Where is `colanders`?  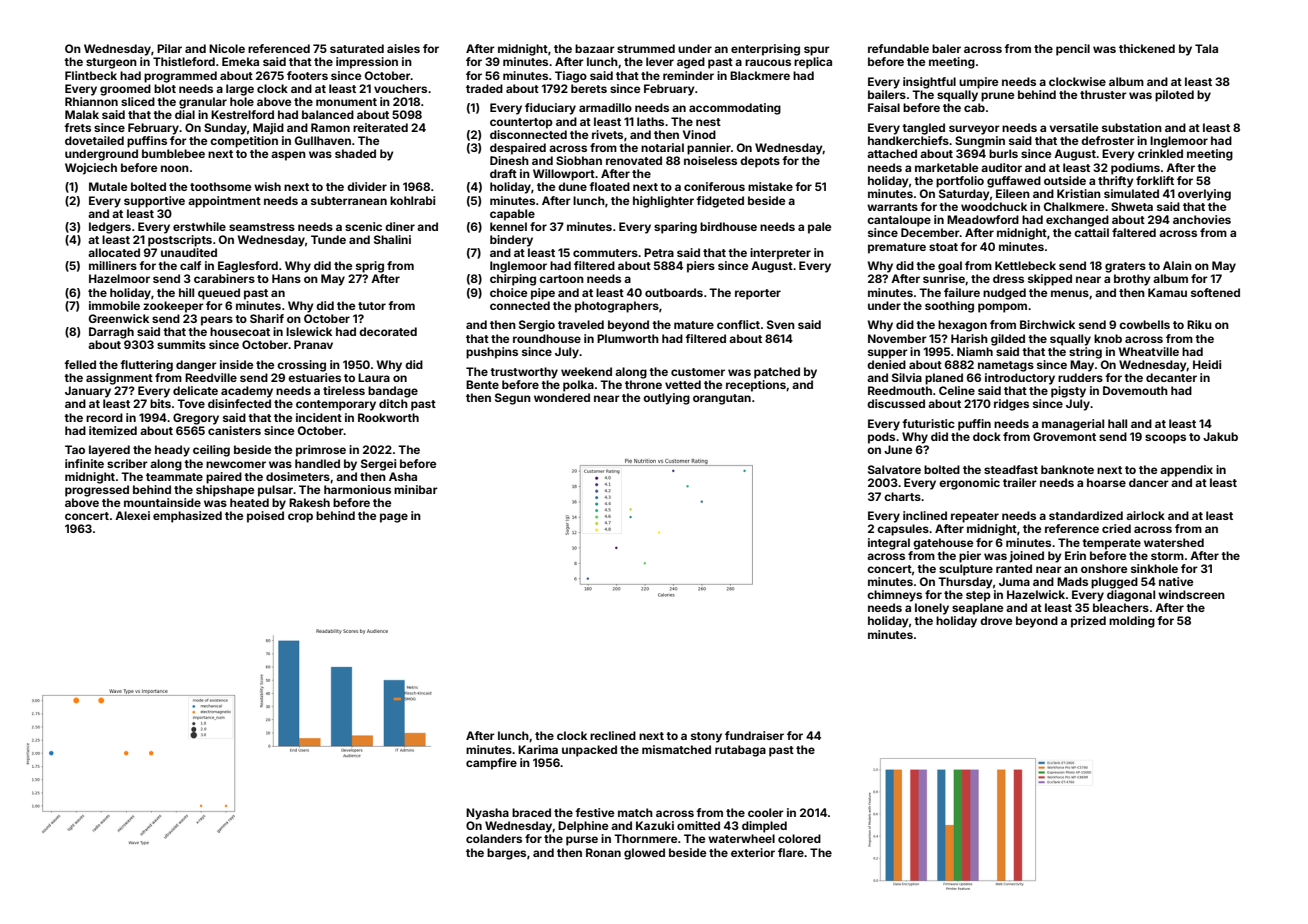
colanders is located at coordinates (494, 838).
